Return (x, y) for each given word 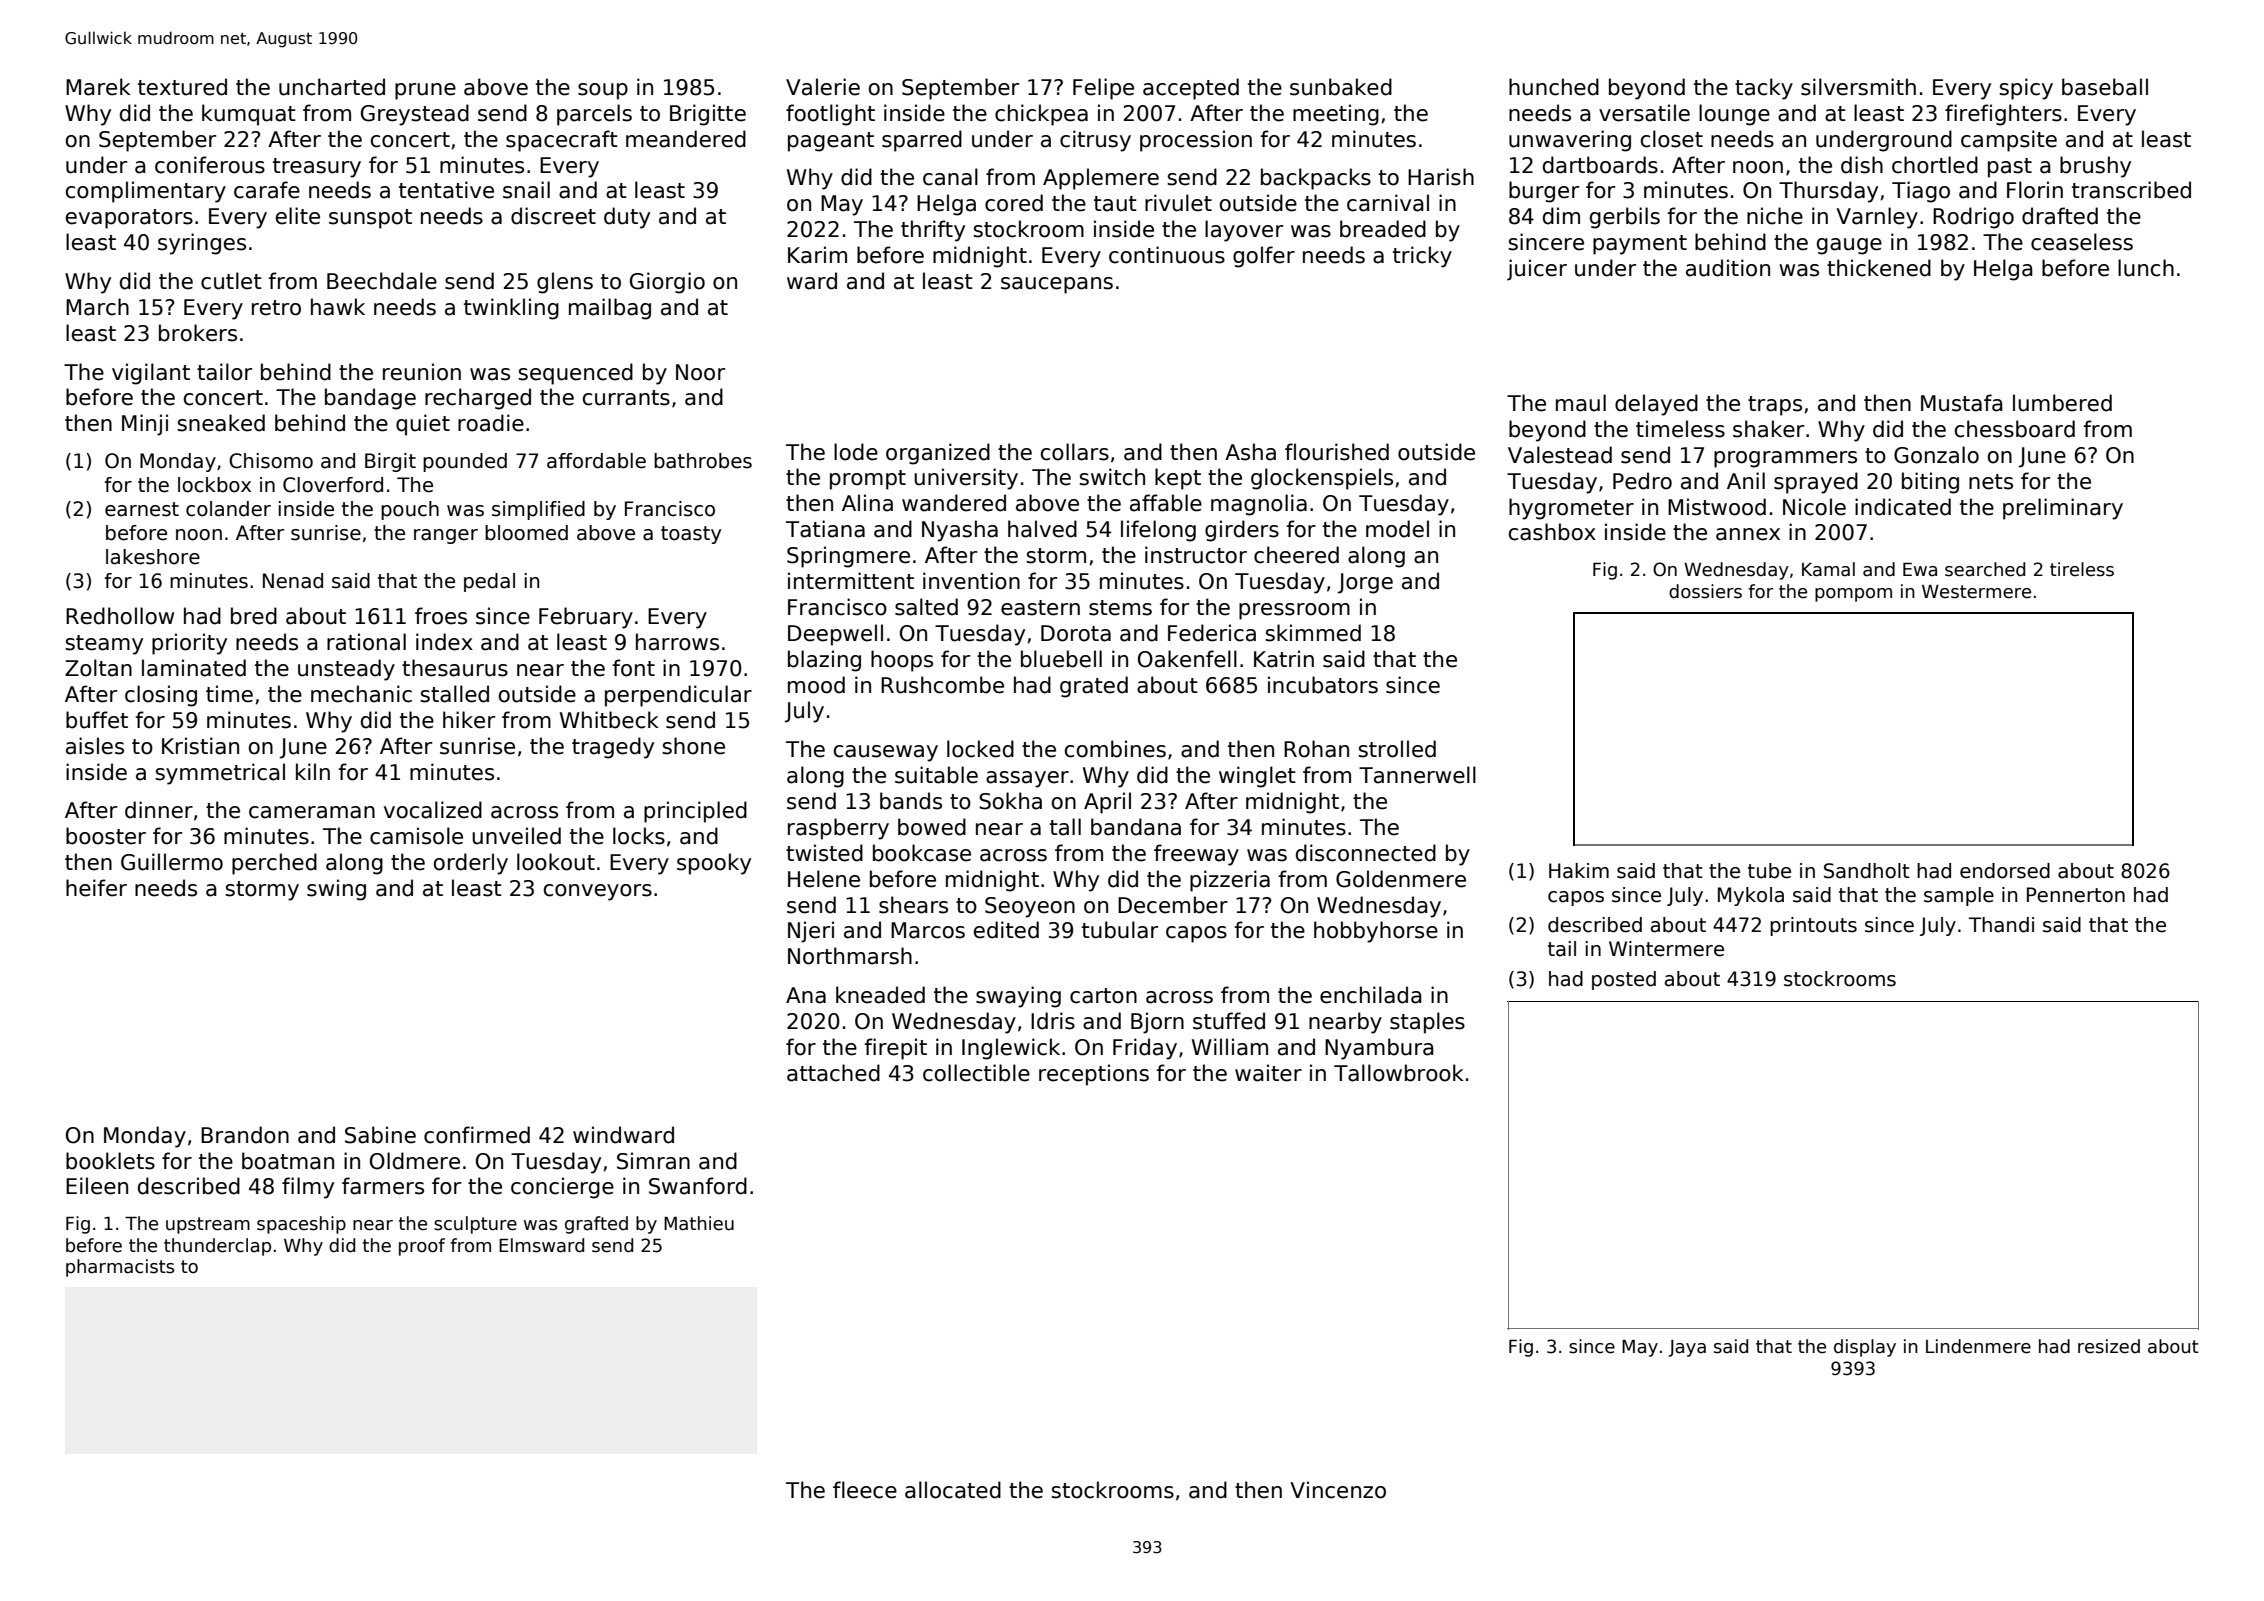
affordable (596, 461)
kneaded (880, 995)
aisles (95, 746)
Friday (1145, 1049)
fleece (865, 1490)
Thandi (2001, 925)
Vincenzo (1338, 1490)
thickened (1879, 268)
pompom (1853, 595)
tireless (2082, 569)
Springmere (848, 557)
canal (950, 177)
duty (627, 218)
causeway (886, 753)
